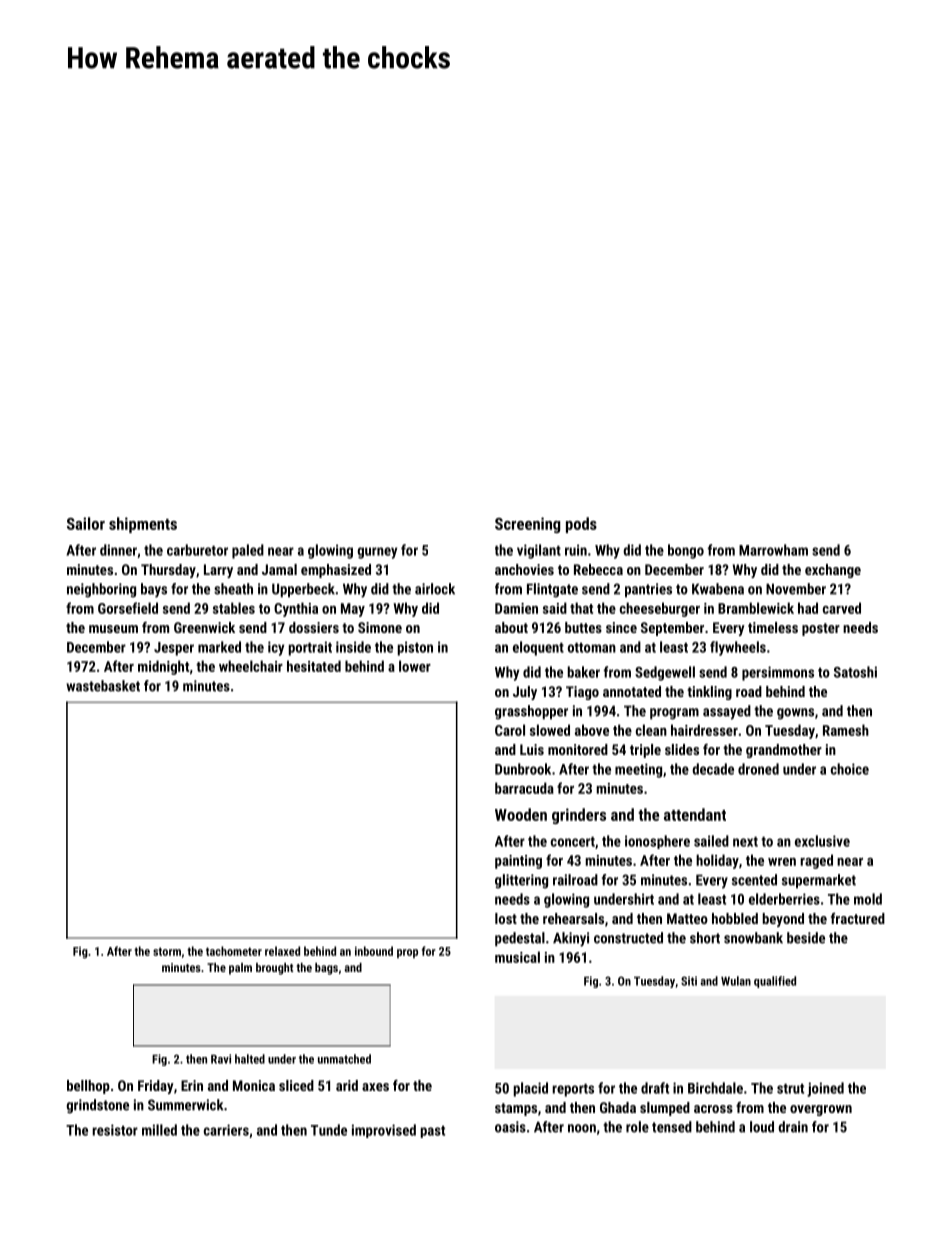 The width and height of the screenshot is (952, 1233). I want to click on carriers, so click(226, 1130).
